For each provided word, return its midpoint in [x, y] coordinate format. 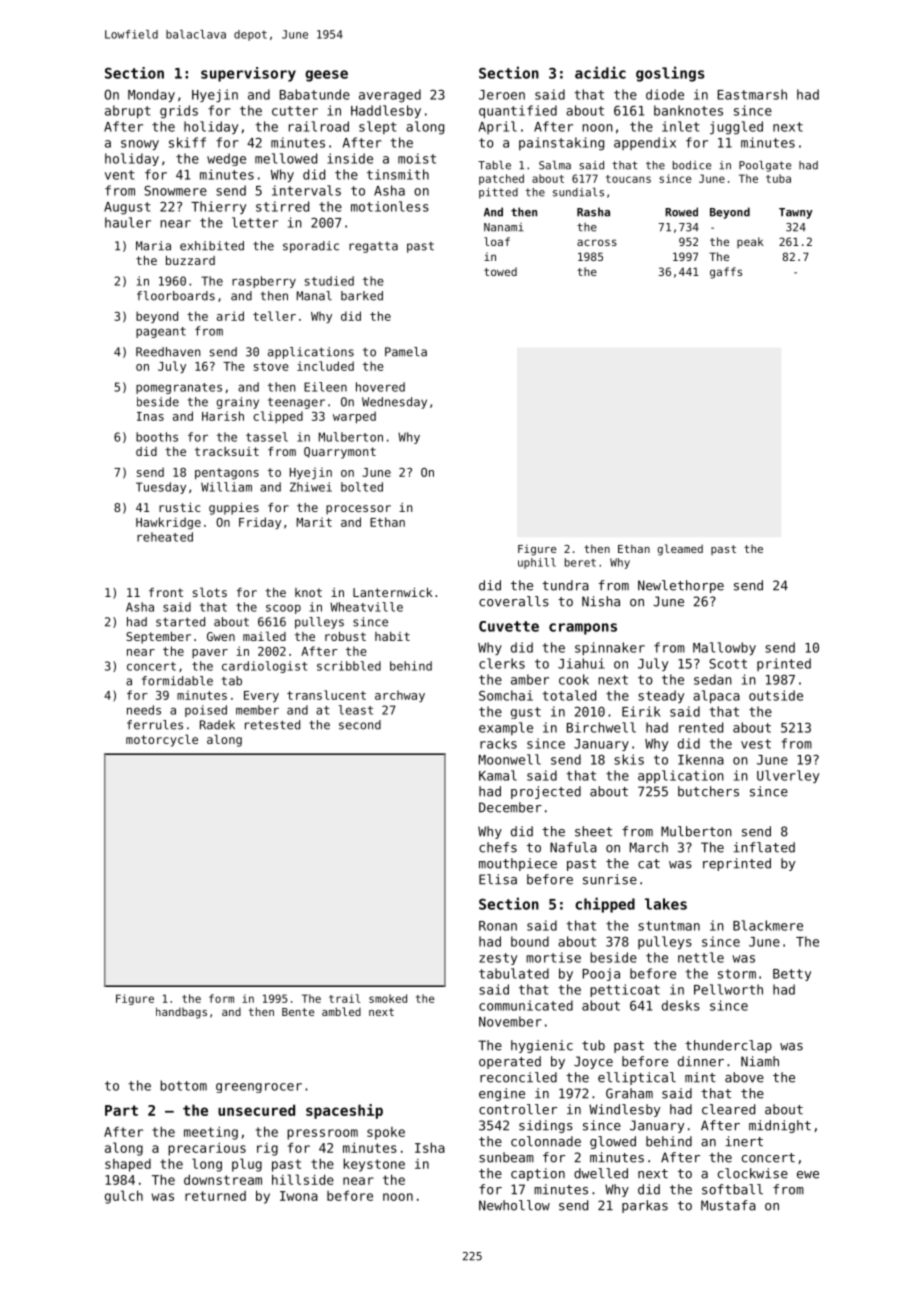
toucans [628, 179]
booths [157, 437]
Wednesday [394, 403]
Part [121, 1110]
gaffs [726, 273]
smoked [388, 998]
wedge [226, 159]
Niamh [760, 1061]
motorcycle [162, 740]
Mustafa [728, 1205]
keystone [374, 1165]
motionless [390, 206]
